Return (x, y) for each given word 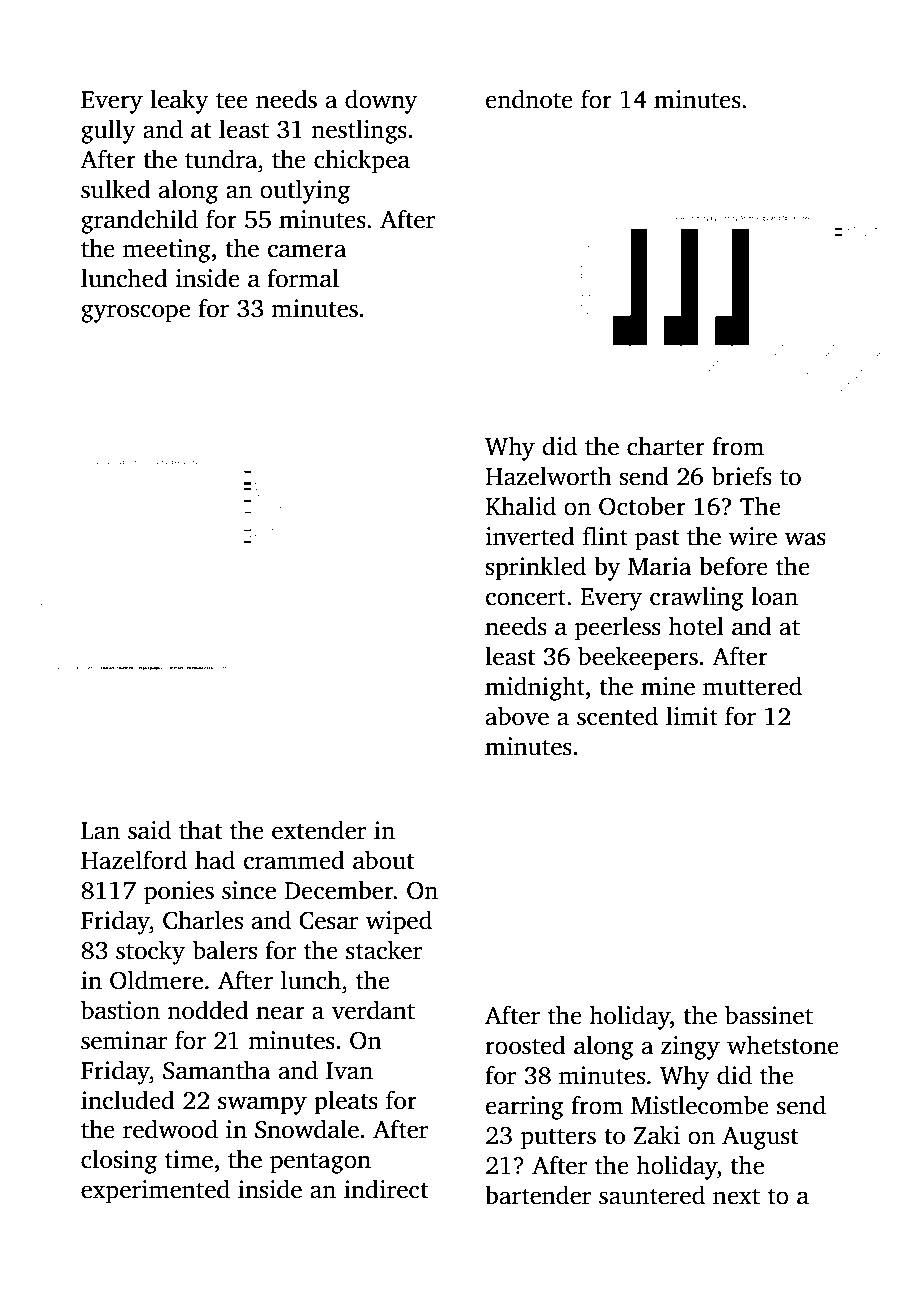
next (736, 1197)
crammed (294, 860)
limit (692, 716)
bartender (538, 1195)
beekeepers (638, 658)
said (149, 830)
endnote (529, 99)
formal (303, 278)
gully (108, 131)
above (517, 716)
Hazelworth (548, 476)
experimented (155, 1191)
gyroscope (135, 313)
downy (381, 101)
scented (617, 716)
